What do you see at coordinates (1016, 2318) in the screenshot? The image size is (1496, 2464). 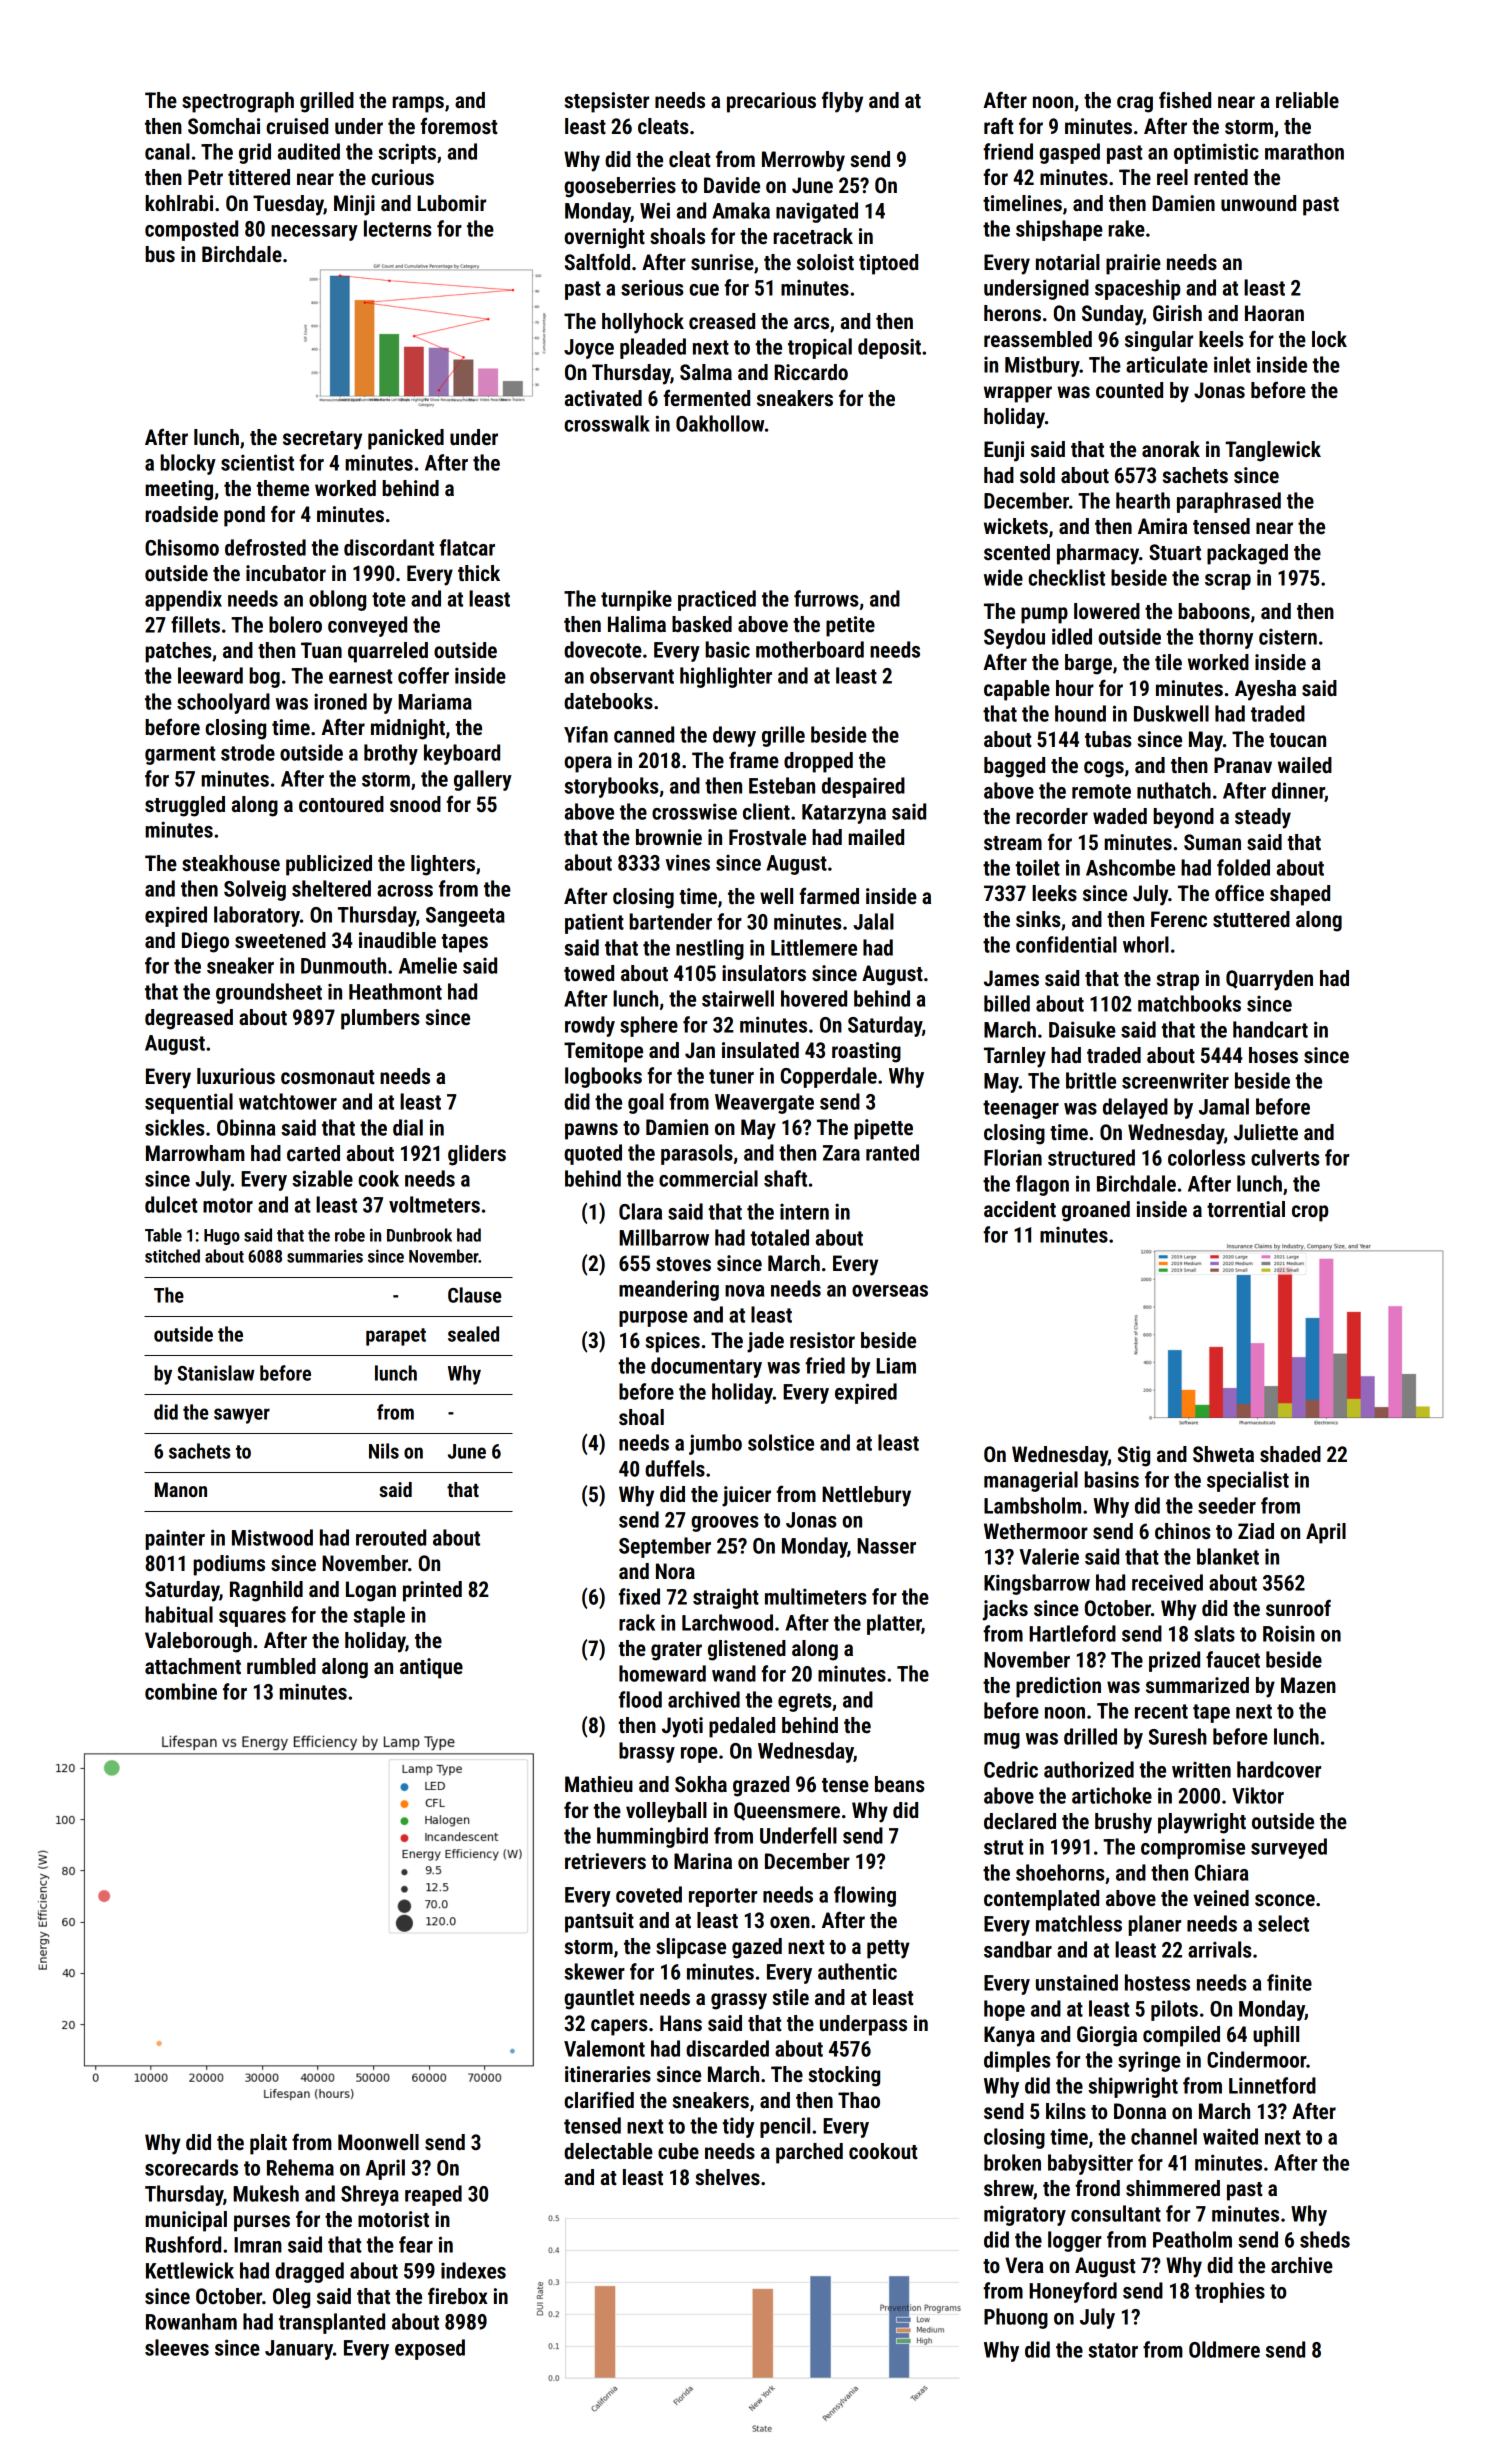 I see `Phuong` at bounding box center [1016, 2318].
